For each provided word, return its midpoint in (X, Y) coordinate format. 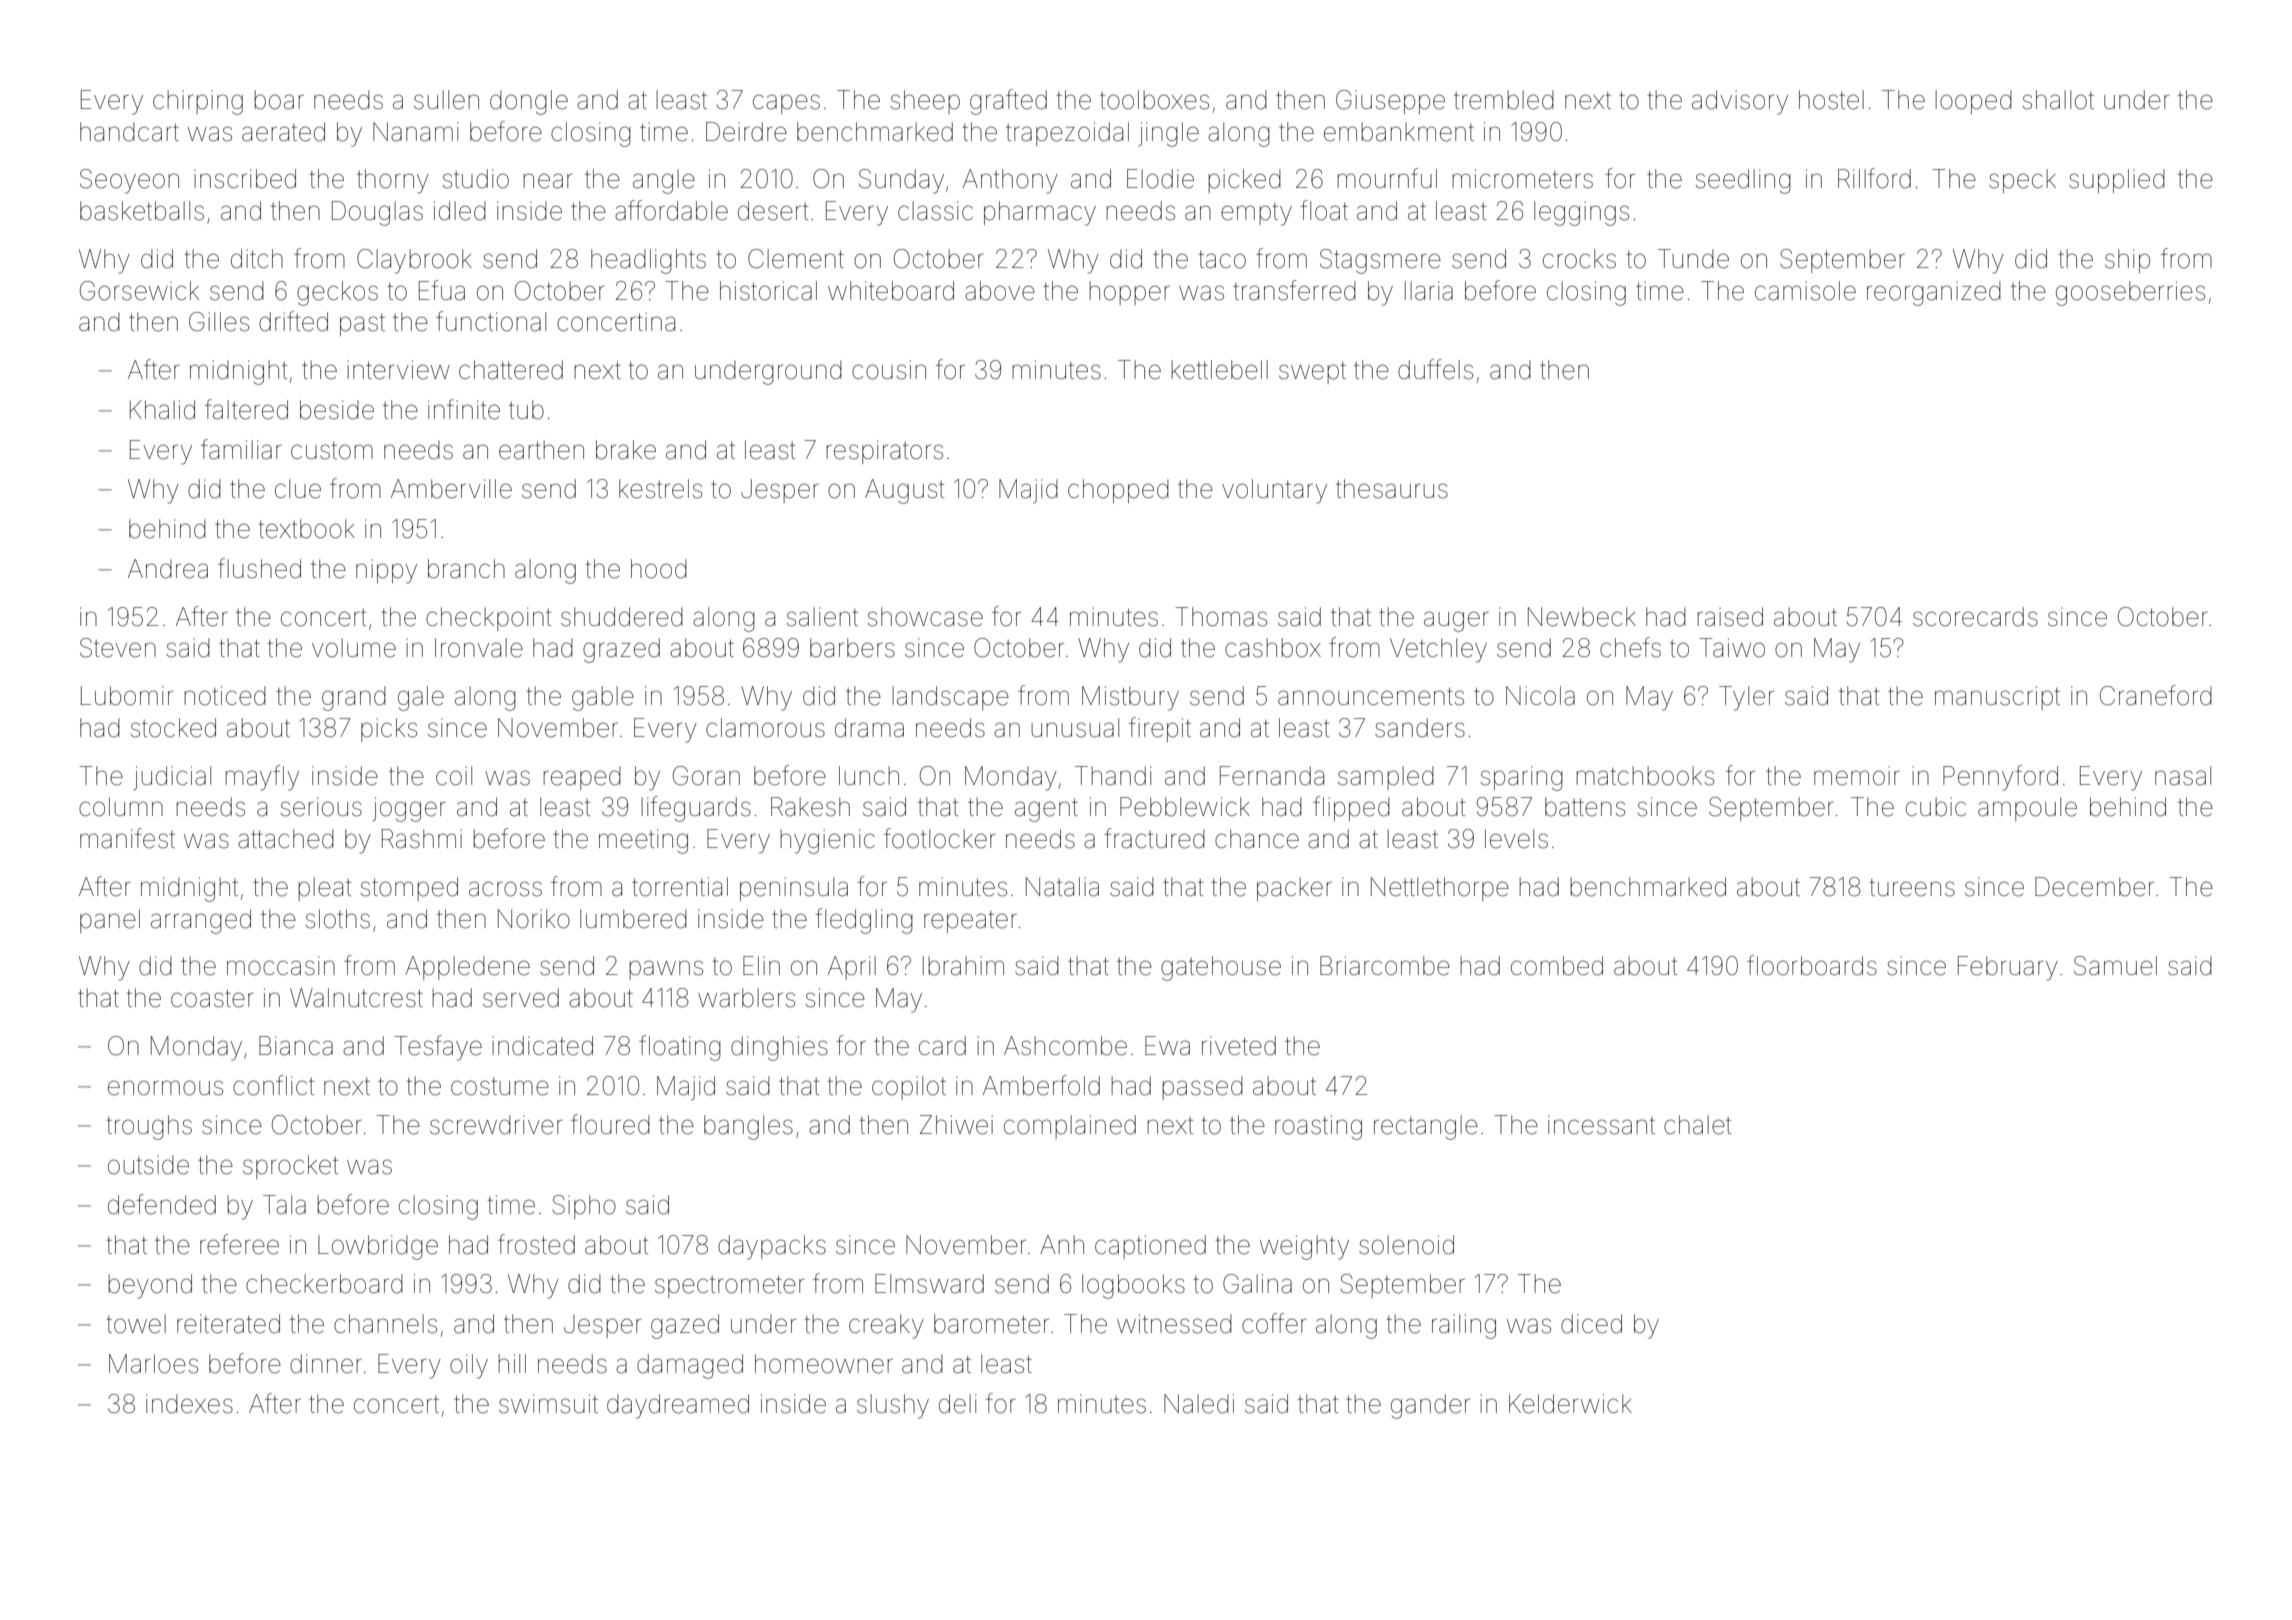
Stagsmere (1380, 261)
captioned (1150, 1247)
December (2094, 887)
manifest (127, 838)
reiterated (228, 1324)
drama (869, 728)
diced (1591, 1324)
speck (2022, 181)
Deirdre (746, 132)
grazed (621, 650)
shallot (2058, 100)
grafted (1008, 102)
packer (1294, 889)
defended (162, 1204)
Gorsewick (139, 291)
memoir (1856, 776)
